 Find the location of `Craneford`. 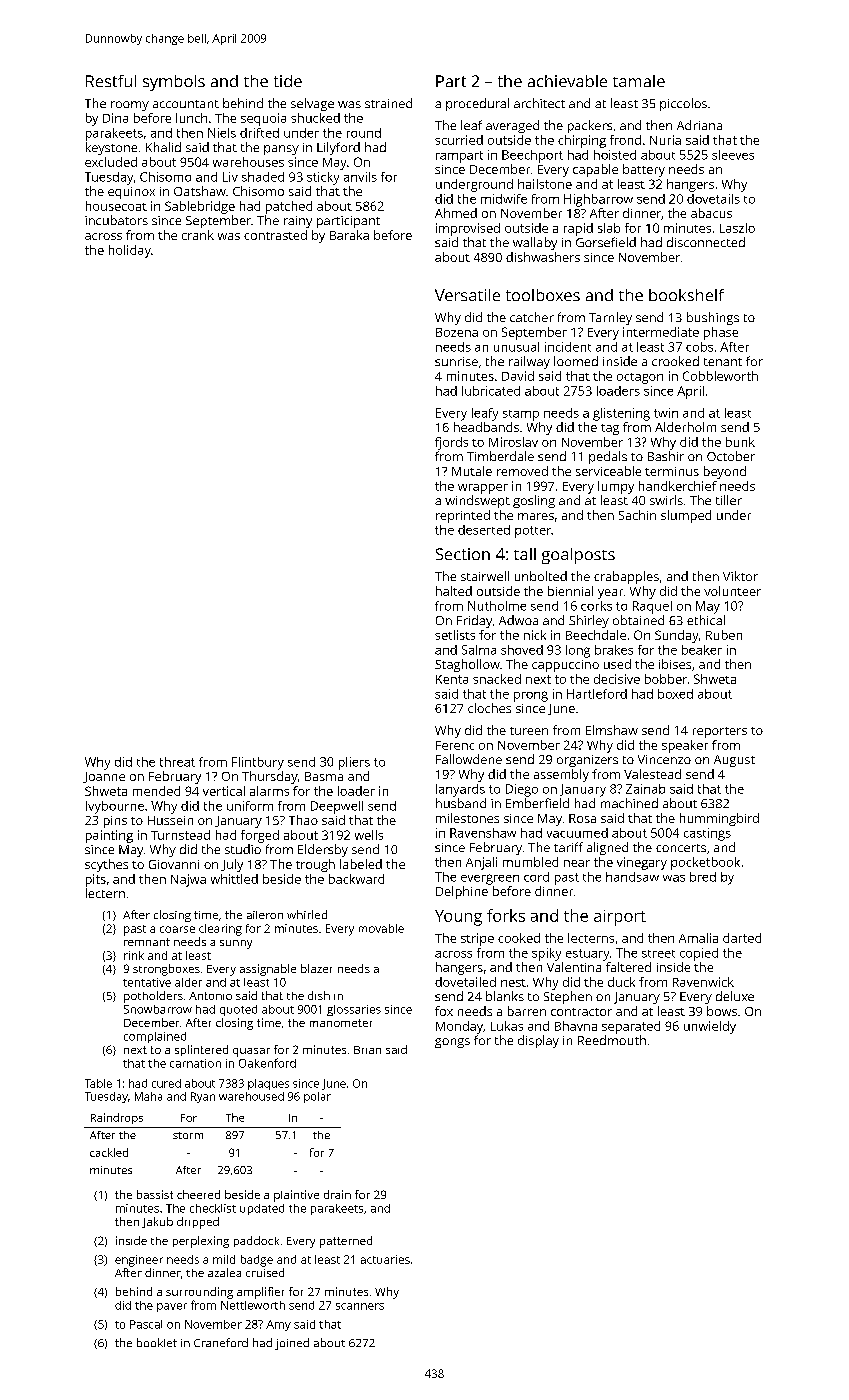

Craneford is located at coordinates (221, 1342).
